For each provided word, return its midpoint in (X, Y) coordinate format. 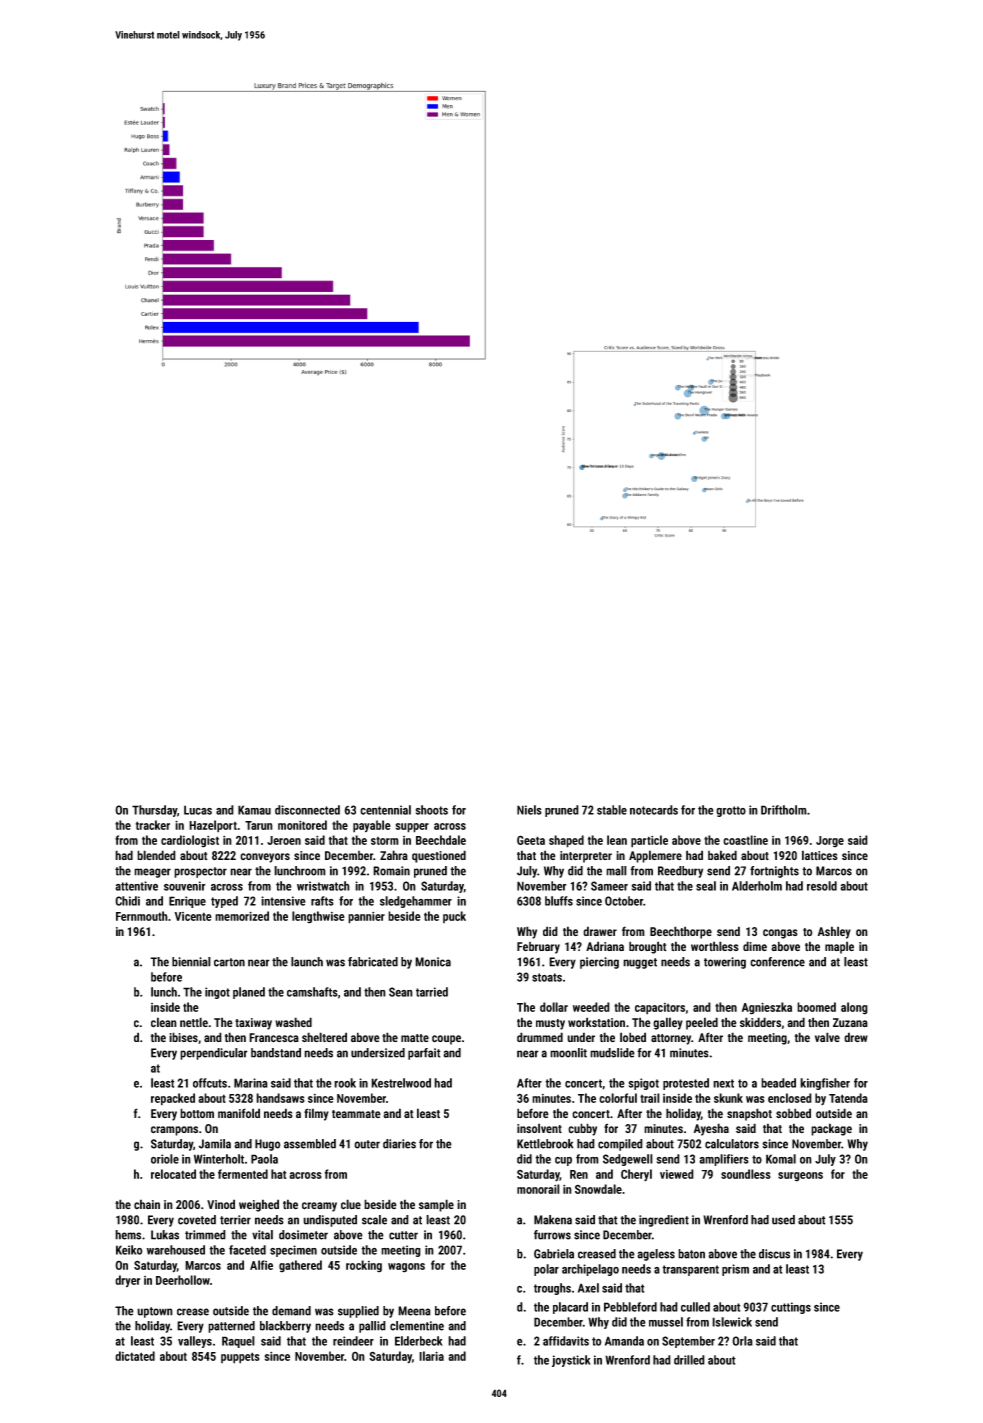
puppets (240, 1358)
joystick (571, 1361)
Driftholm (784, 810)
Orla (742, 1341)
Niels (529, 810)
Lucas (198, 810)
